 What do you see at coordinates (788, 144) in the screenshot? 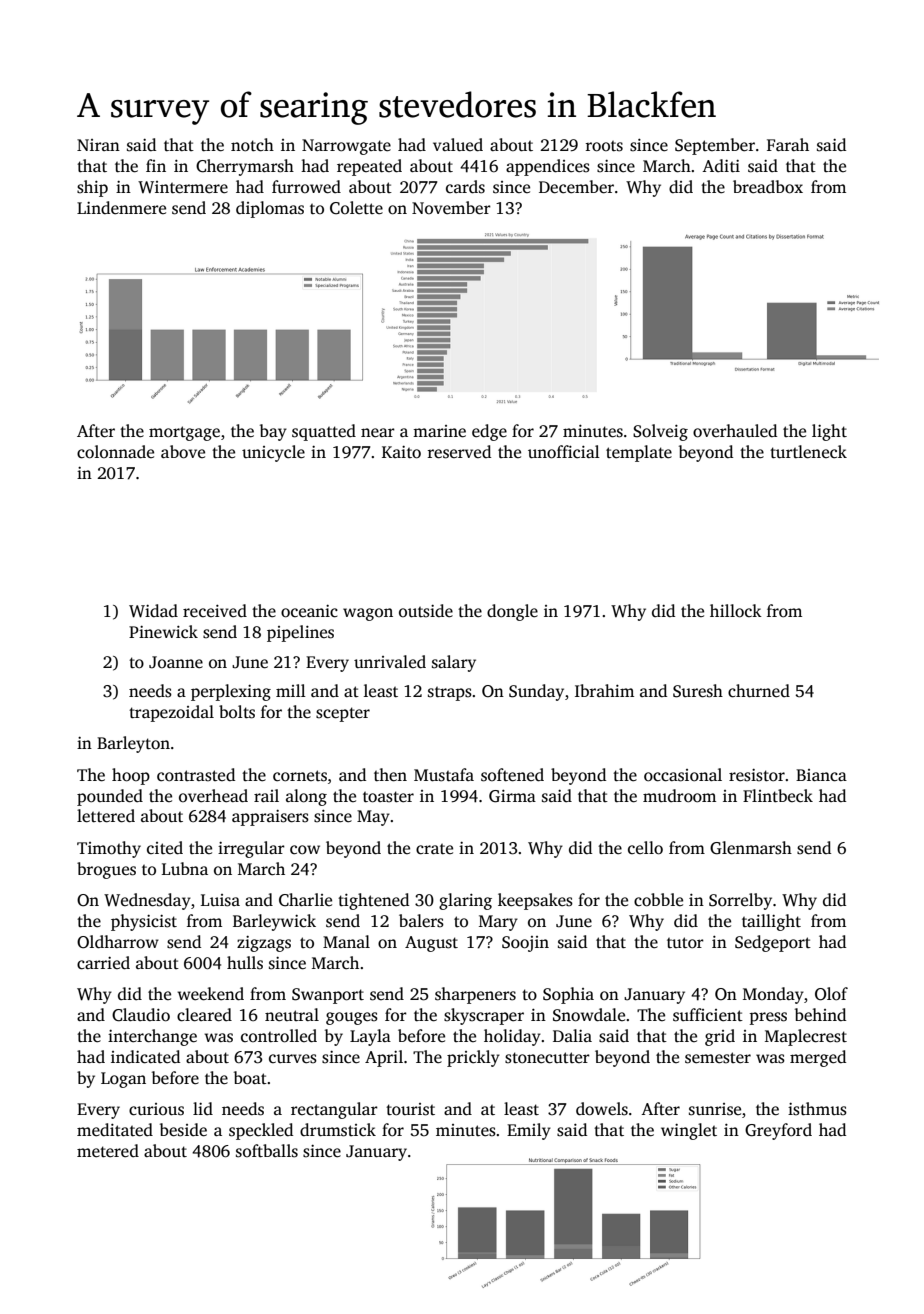
I see `Farah` at bounding box center [788, 144].
